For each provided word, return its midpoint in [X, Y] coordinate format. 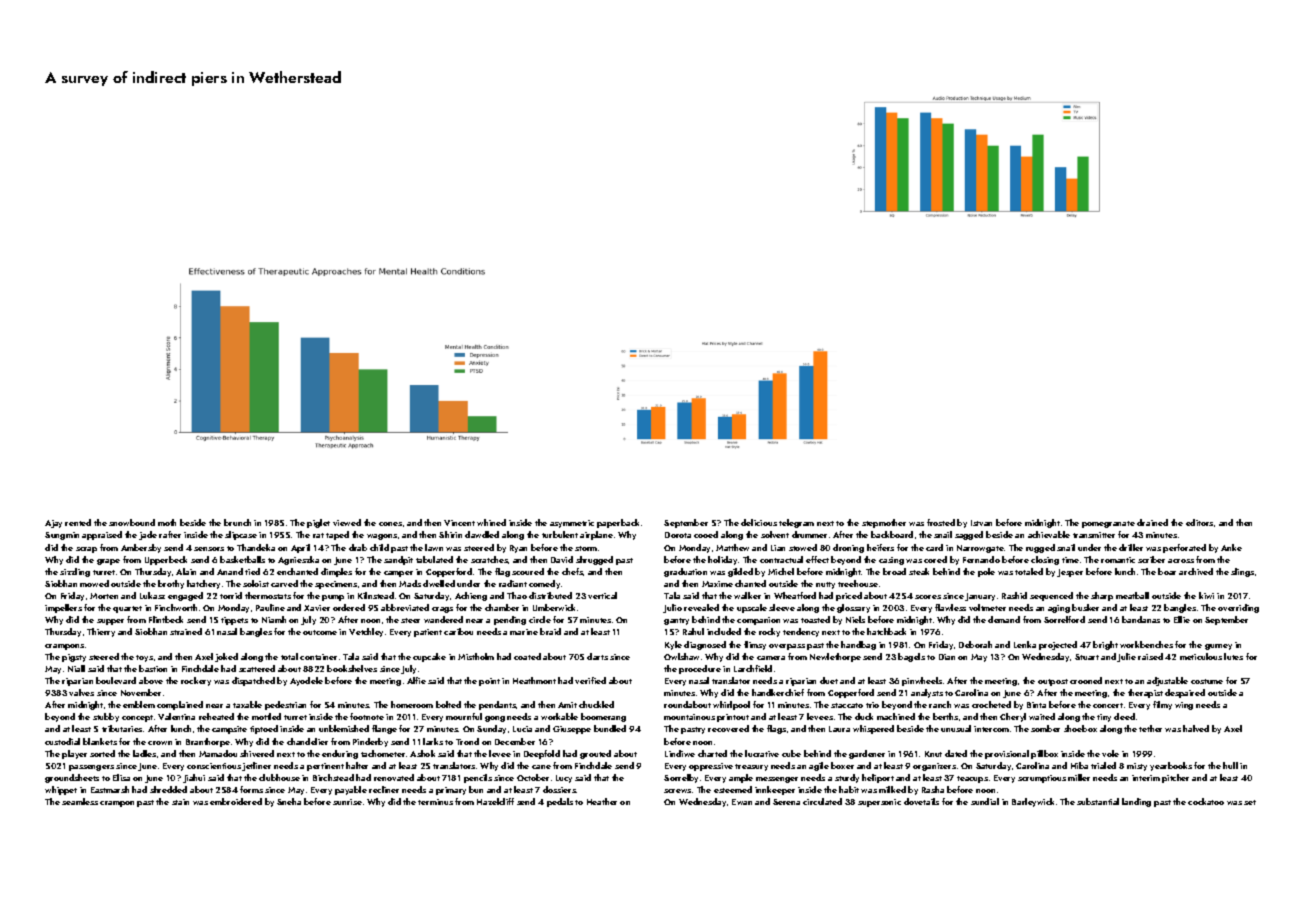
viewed [347, 522]
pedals [560, 802]
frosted [941, 522]
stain [180, 802]
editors [1199, 522]
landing [1136, 802]
